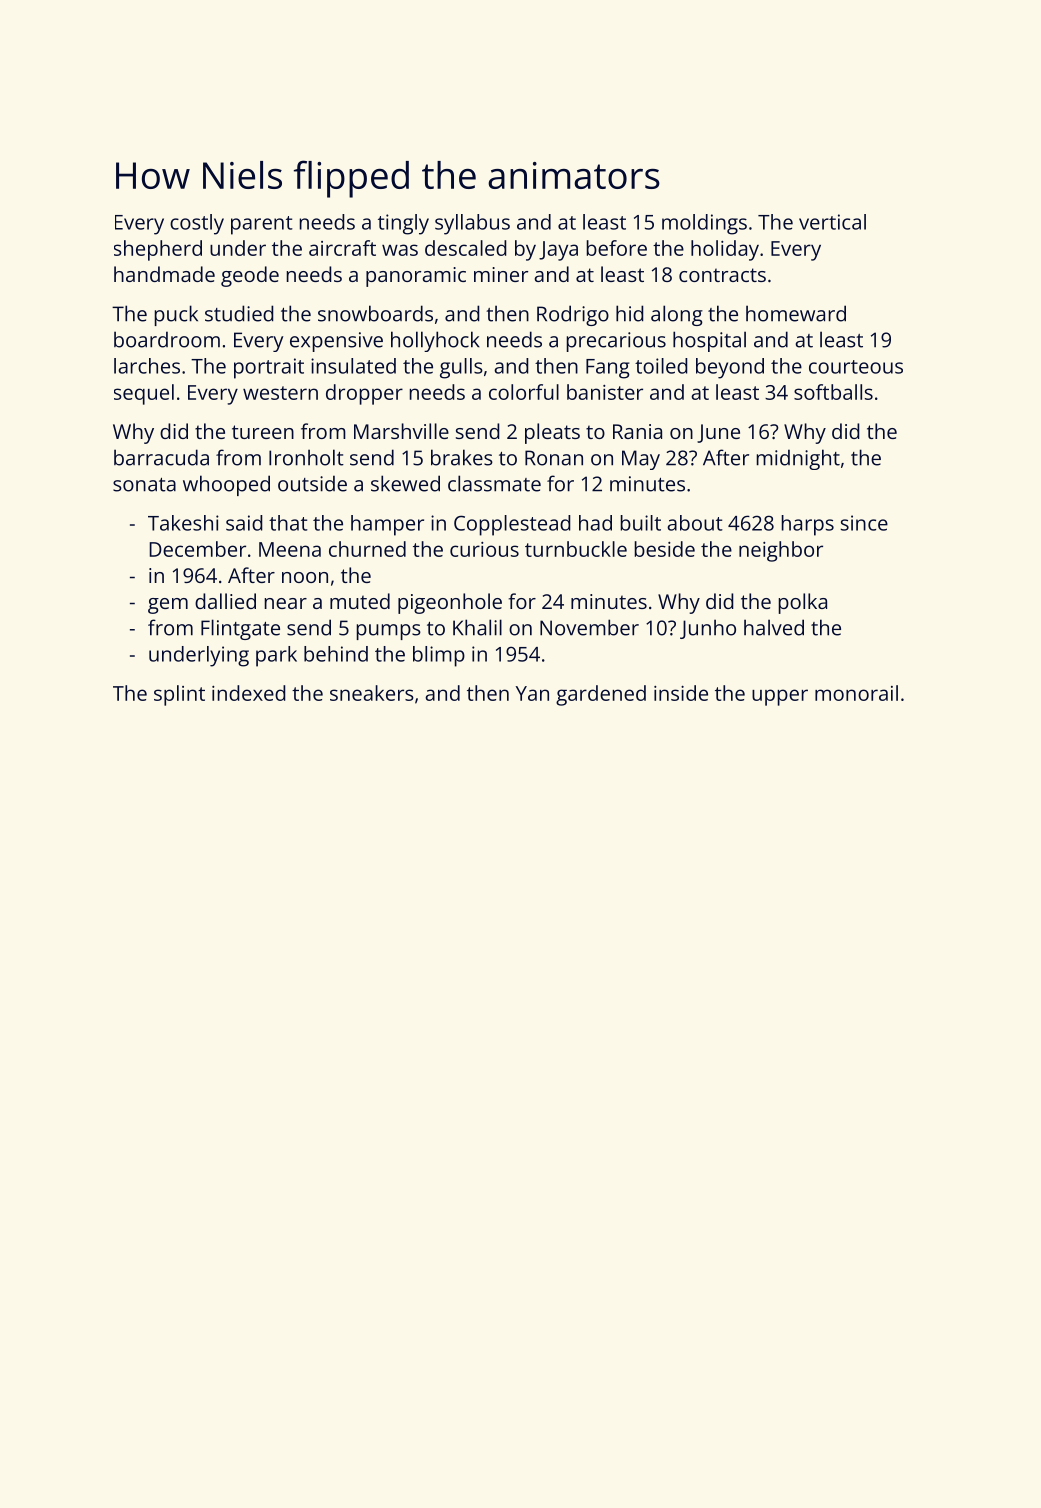 The width and height of the screenshot is (1041, 1508). Describe the element at coordinates (197, 224) in the screenshot. I see `costly` at that location.
